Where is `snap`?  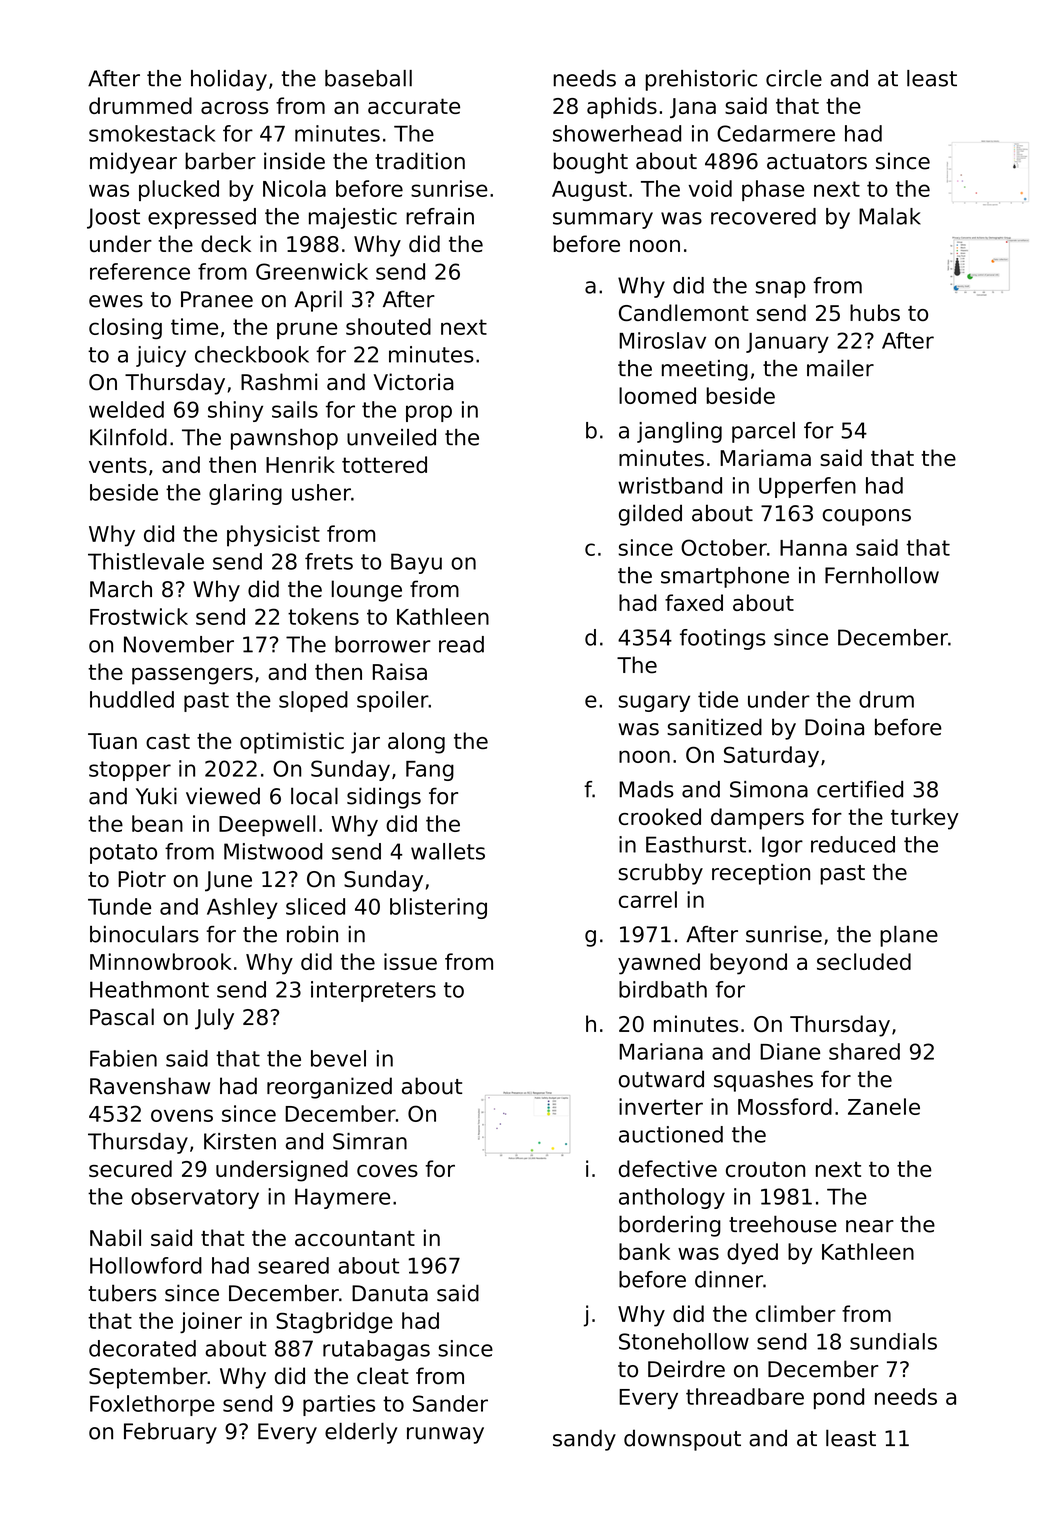
snap is located at coordinates (781, 289).
